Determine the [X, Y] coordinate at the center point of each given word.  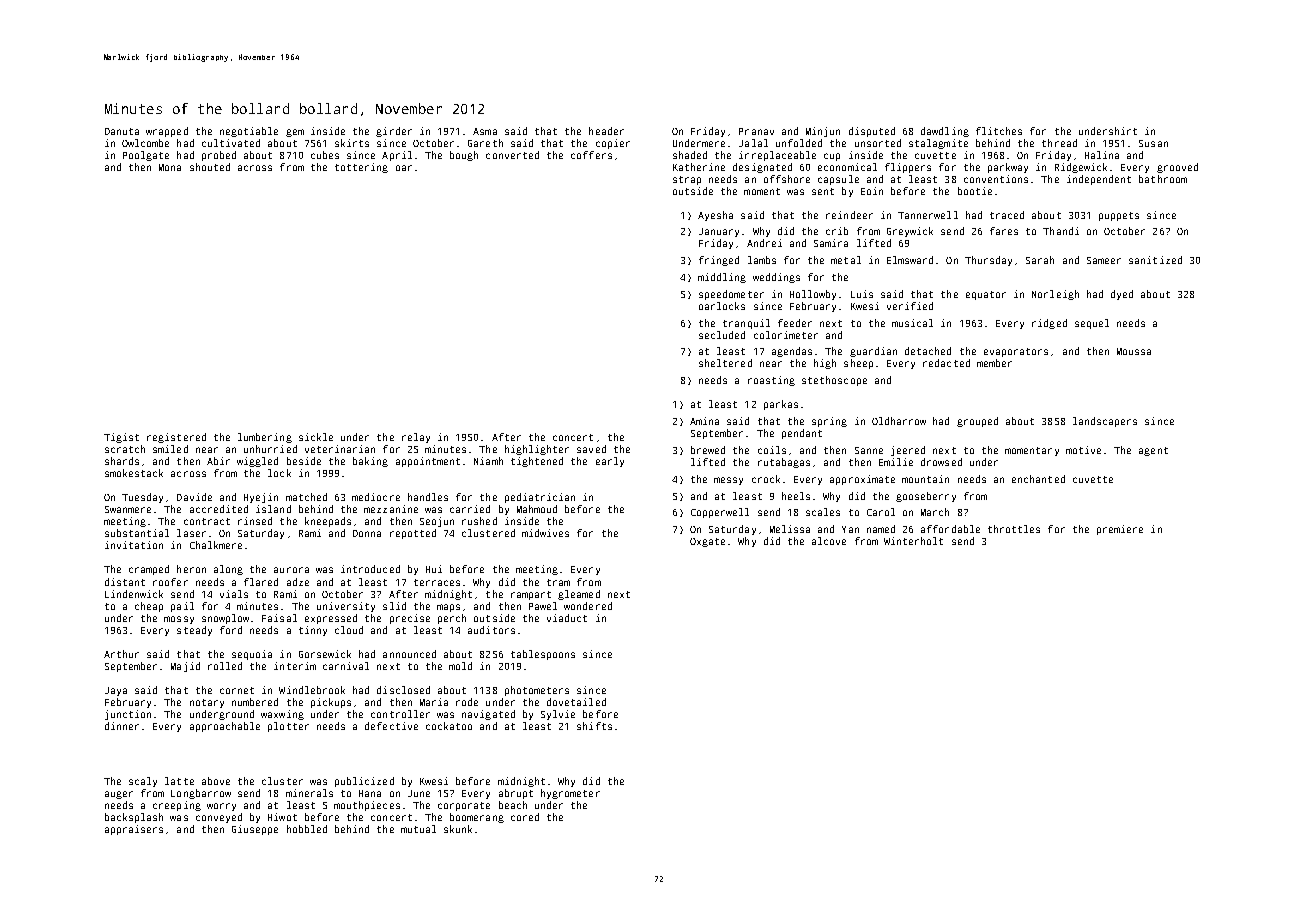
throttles [1014, 529]
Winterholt [913, 541]
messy [728, 481]
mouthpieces [367, 806]
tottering [361, 168]
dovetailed [576, 702]
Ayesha [715, 216]
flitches [999, 131]
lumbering [265, 438]
